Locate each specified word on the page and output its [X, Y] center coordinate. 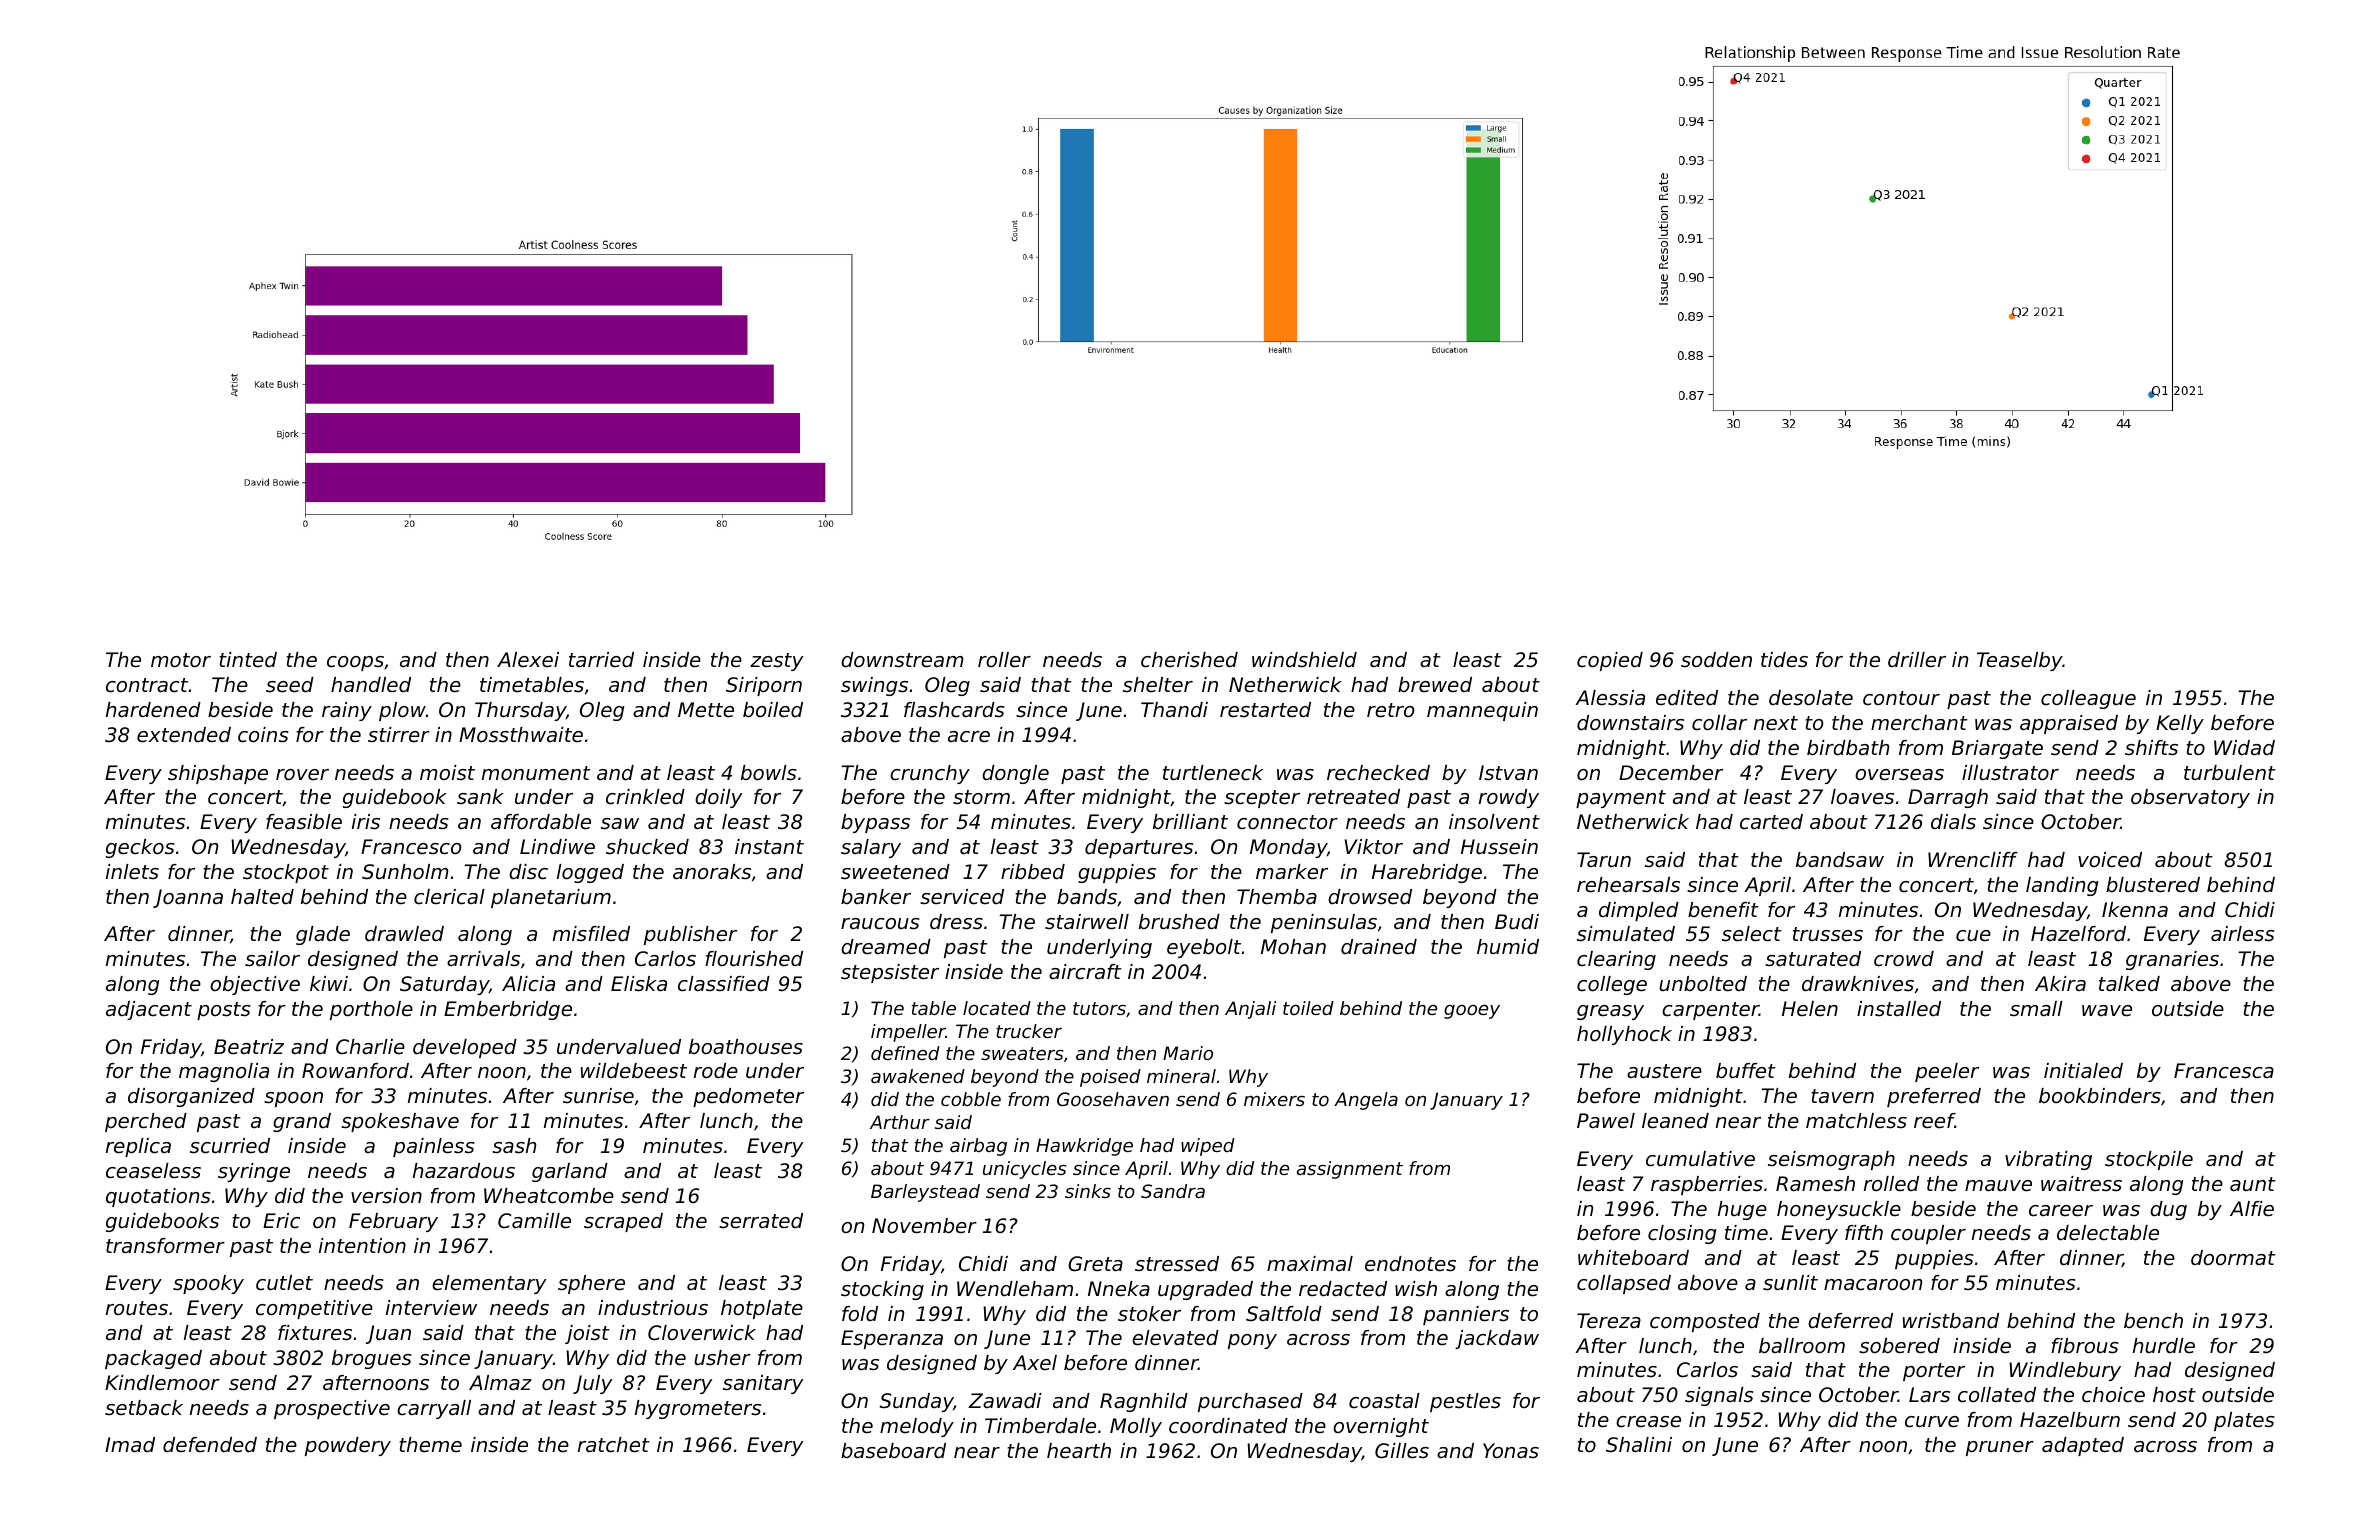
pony [1252, 1341]
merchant [1919, 723]
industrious [653, 1308]
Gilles [1402, 1451]
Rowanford [355, 1071]
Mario [1188, 1053]
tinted [248, 660]
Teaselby [2020, 661]
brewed [1435, 685]
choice [2113, 1395]
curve [1932, 1422]
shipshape [218, 774]
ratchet [614, 1445]
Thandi [1174, 710]
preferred [1934, 1097]
